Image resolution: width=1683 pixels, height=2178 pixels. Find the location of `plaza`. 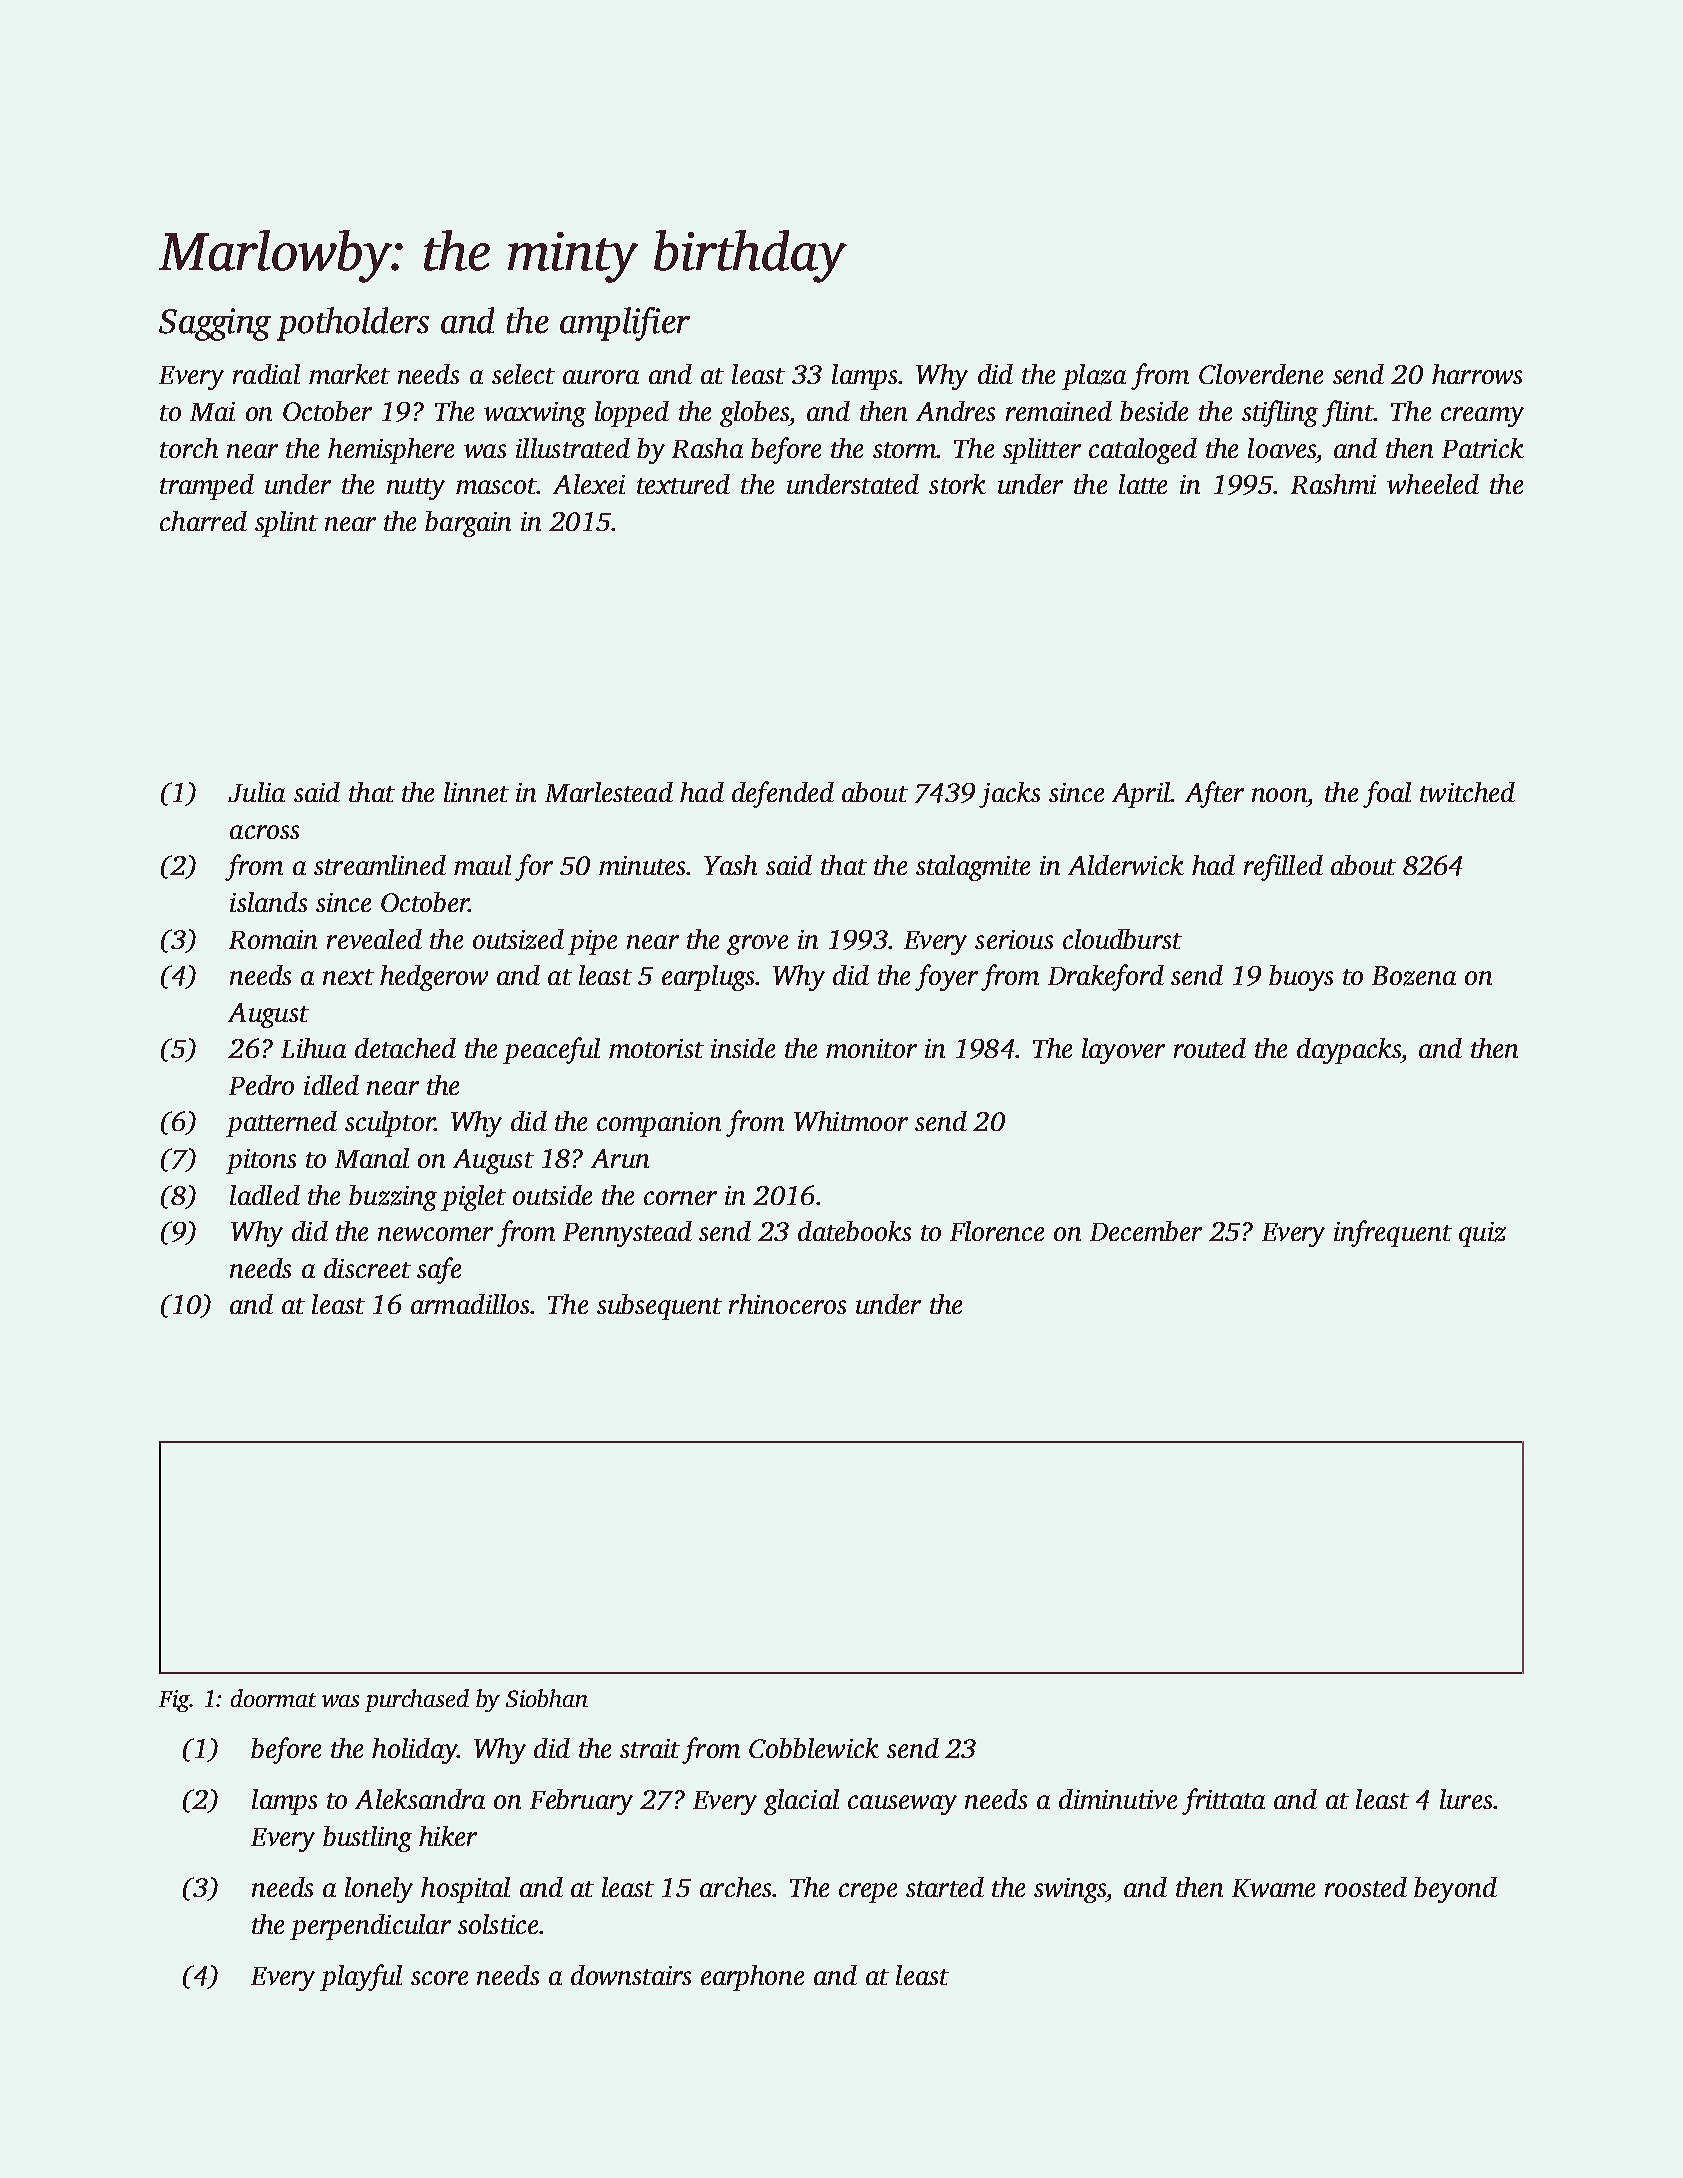

plaza is located at coordinates (1094, 377).
